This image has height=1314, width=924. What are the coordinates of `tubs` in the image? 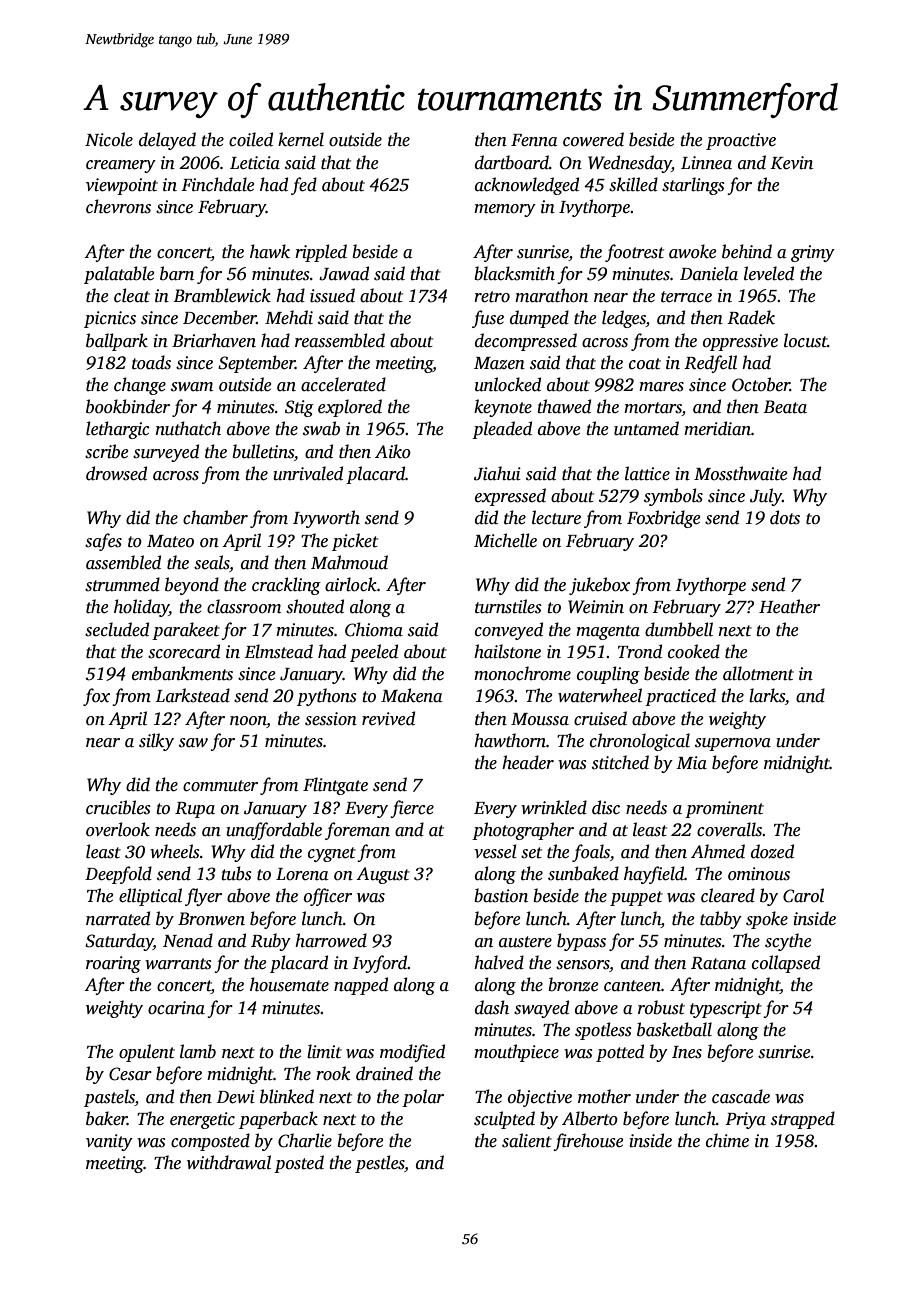 It's located at (236, 873).
